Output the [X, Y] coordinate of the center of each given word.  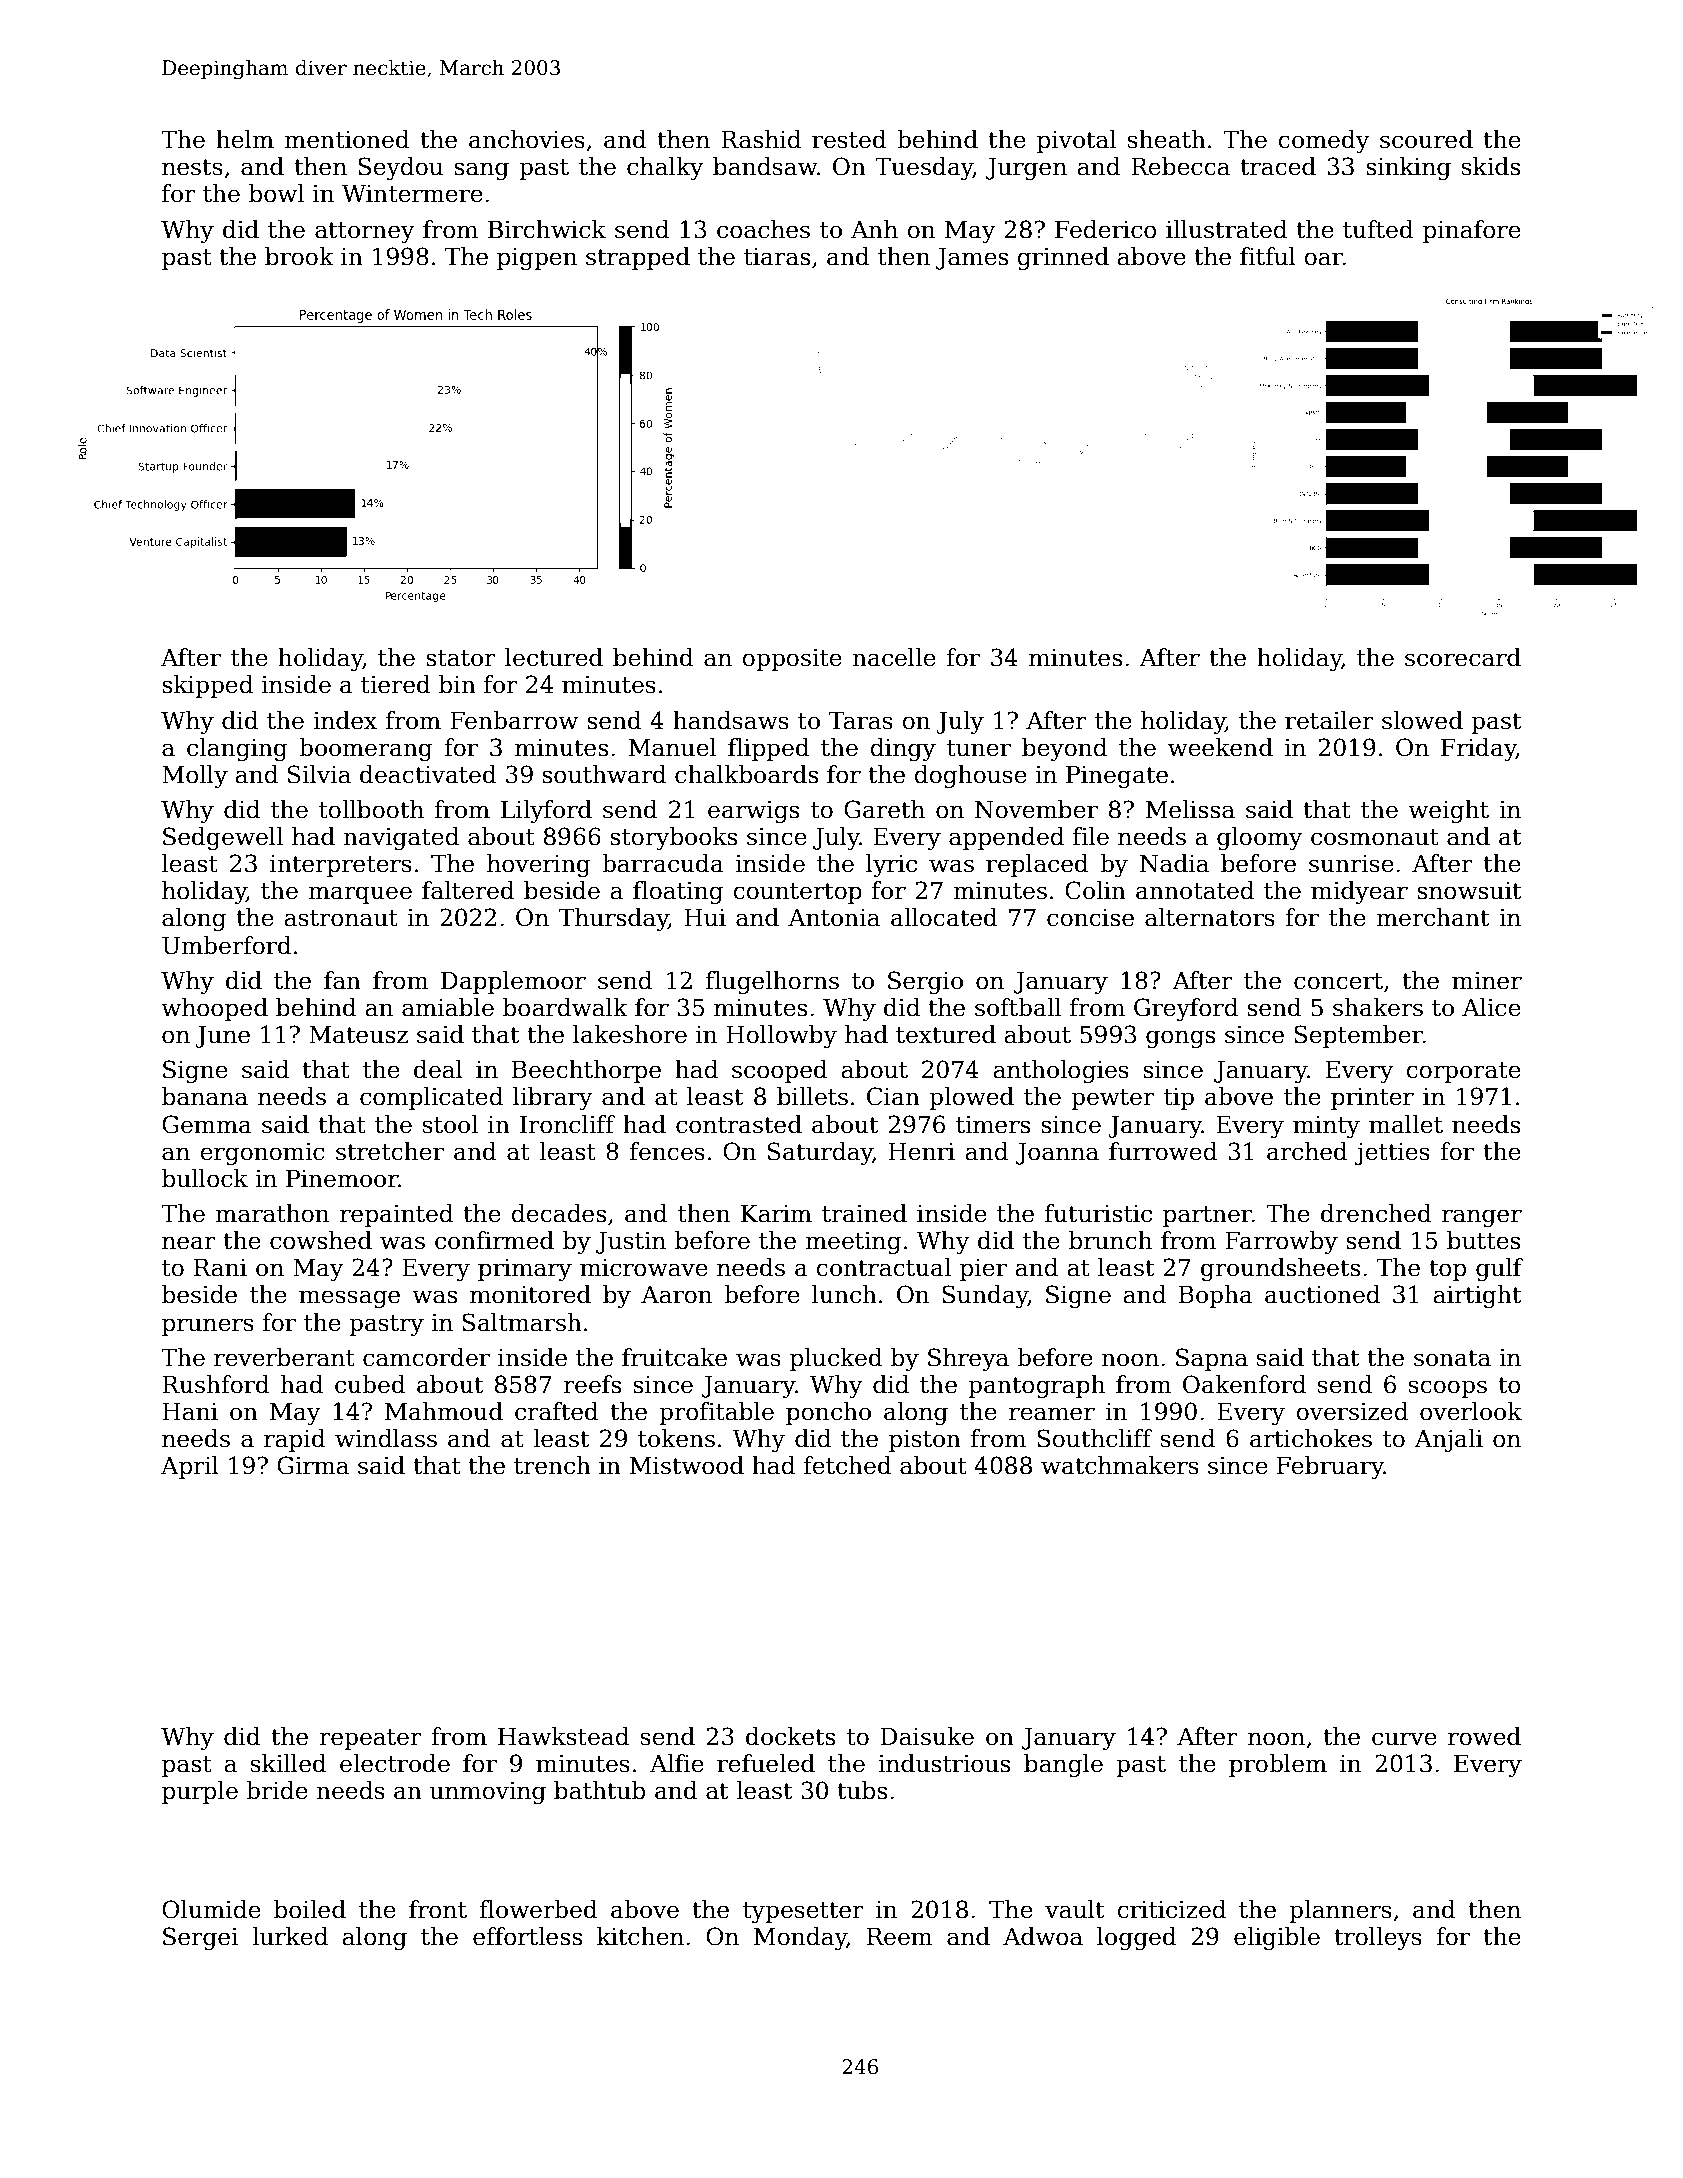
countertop [798, 893]
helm [245, 139]
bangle [1063, 1765]
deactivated [428, 774]
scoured [1426, 139]
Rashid [761, 139]
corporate [1464, 1072]
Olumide [211, 1909]
